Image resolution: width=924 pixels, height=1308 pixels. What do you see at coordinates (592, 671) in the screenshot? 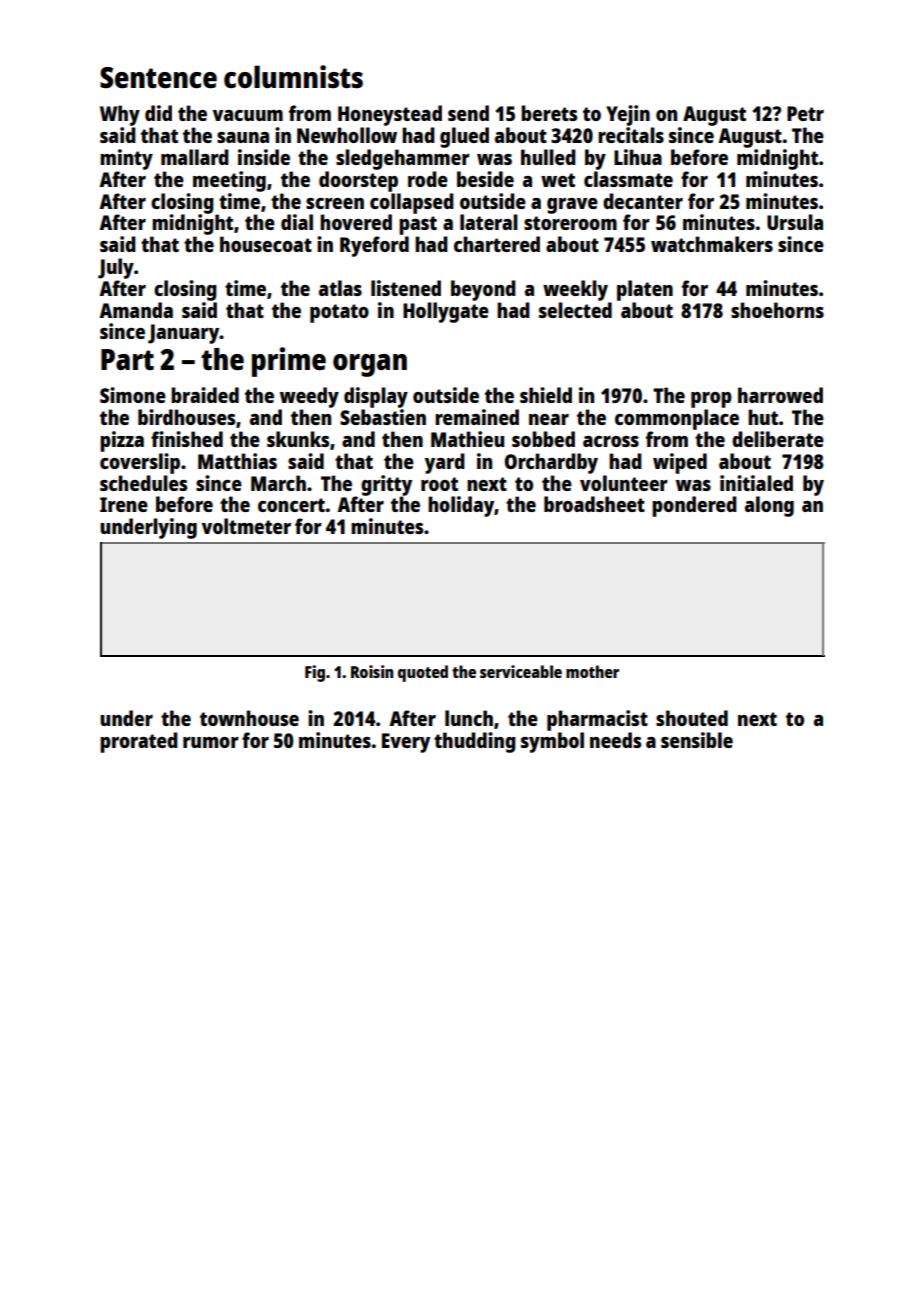
I see `mother` at bounding box center [592, 671].
